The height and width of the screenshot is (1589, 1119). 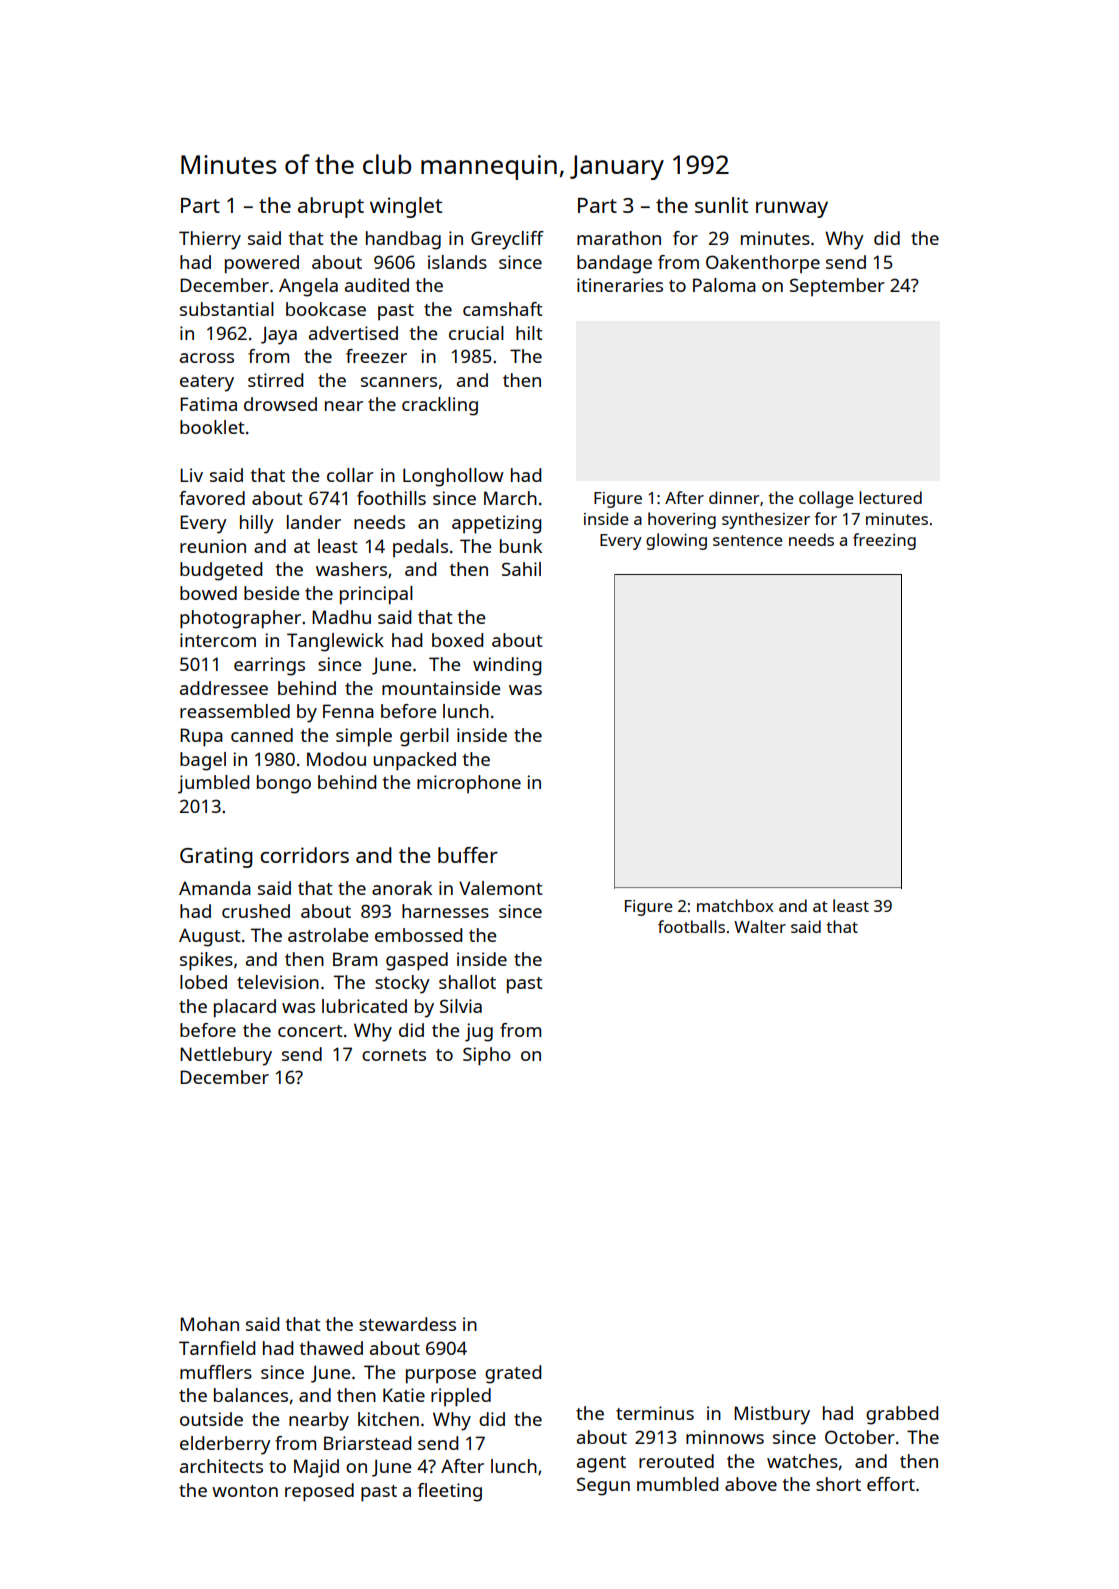 What do you see at coordinates (751, 1484) in the screenshot?
I see `above` at bounding box center [751, 1484].
